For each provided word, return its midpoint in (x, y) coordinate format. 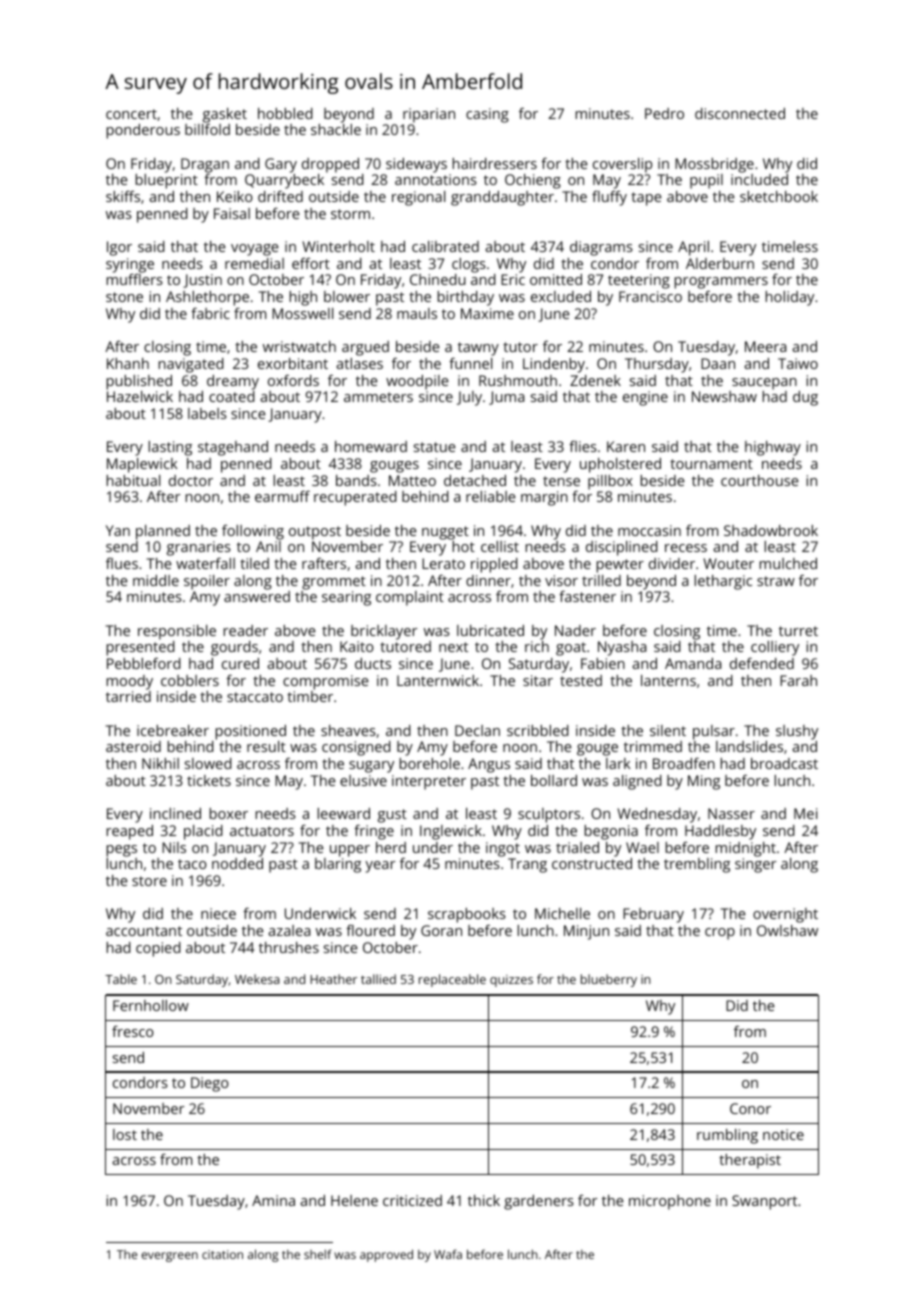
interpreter (429, 782)
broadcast (784, 763)
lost (125, 1134)
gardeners (539, 1202)
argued (365, 348)
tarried (128, 696)
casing (487, 115)
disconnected (740, 113)
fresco (133, 1031)
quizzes (511, 981)
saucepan (764, 384)
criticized (412, 1200)
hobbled (285, 113)
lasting (170, 448)
